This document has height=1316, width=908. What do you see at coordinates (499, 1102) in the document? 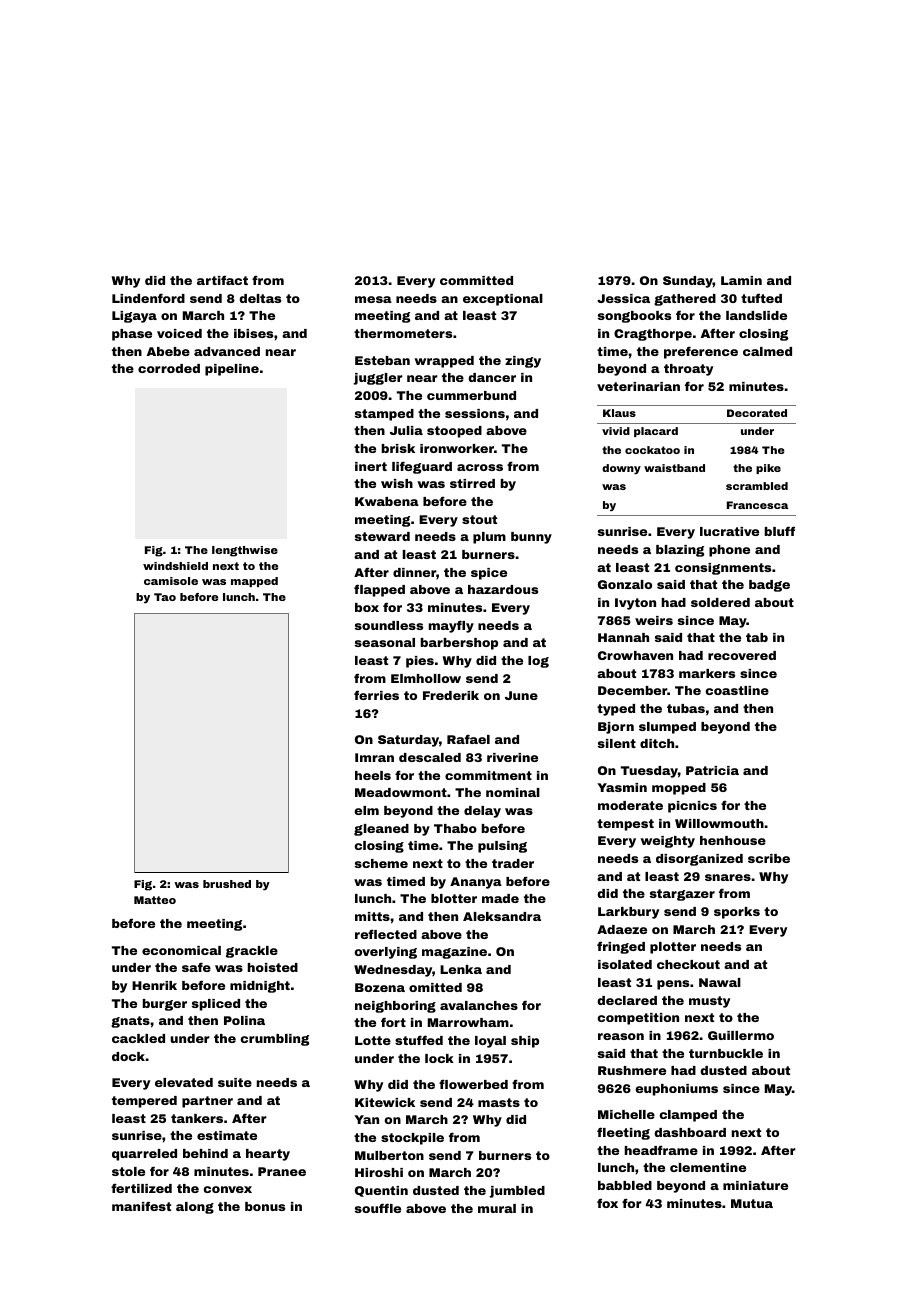
I see `masts` at bounding box center [499, 1102].
